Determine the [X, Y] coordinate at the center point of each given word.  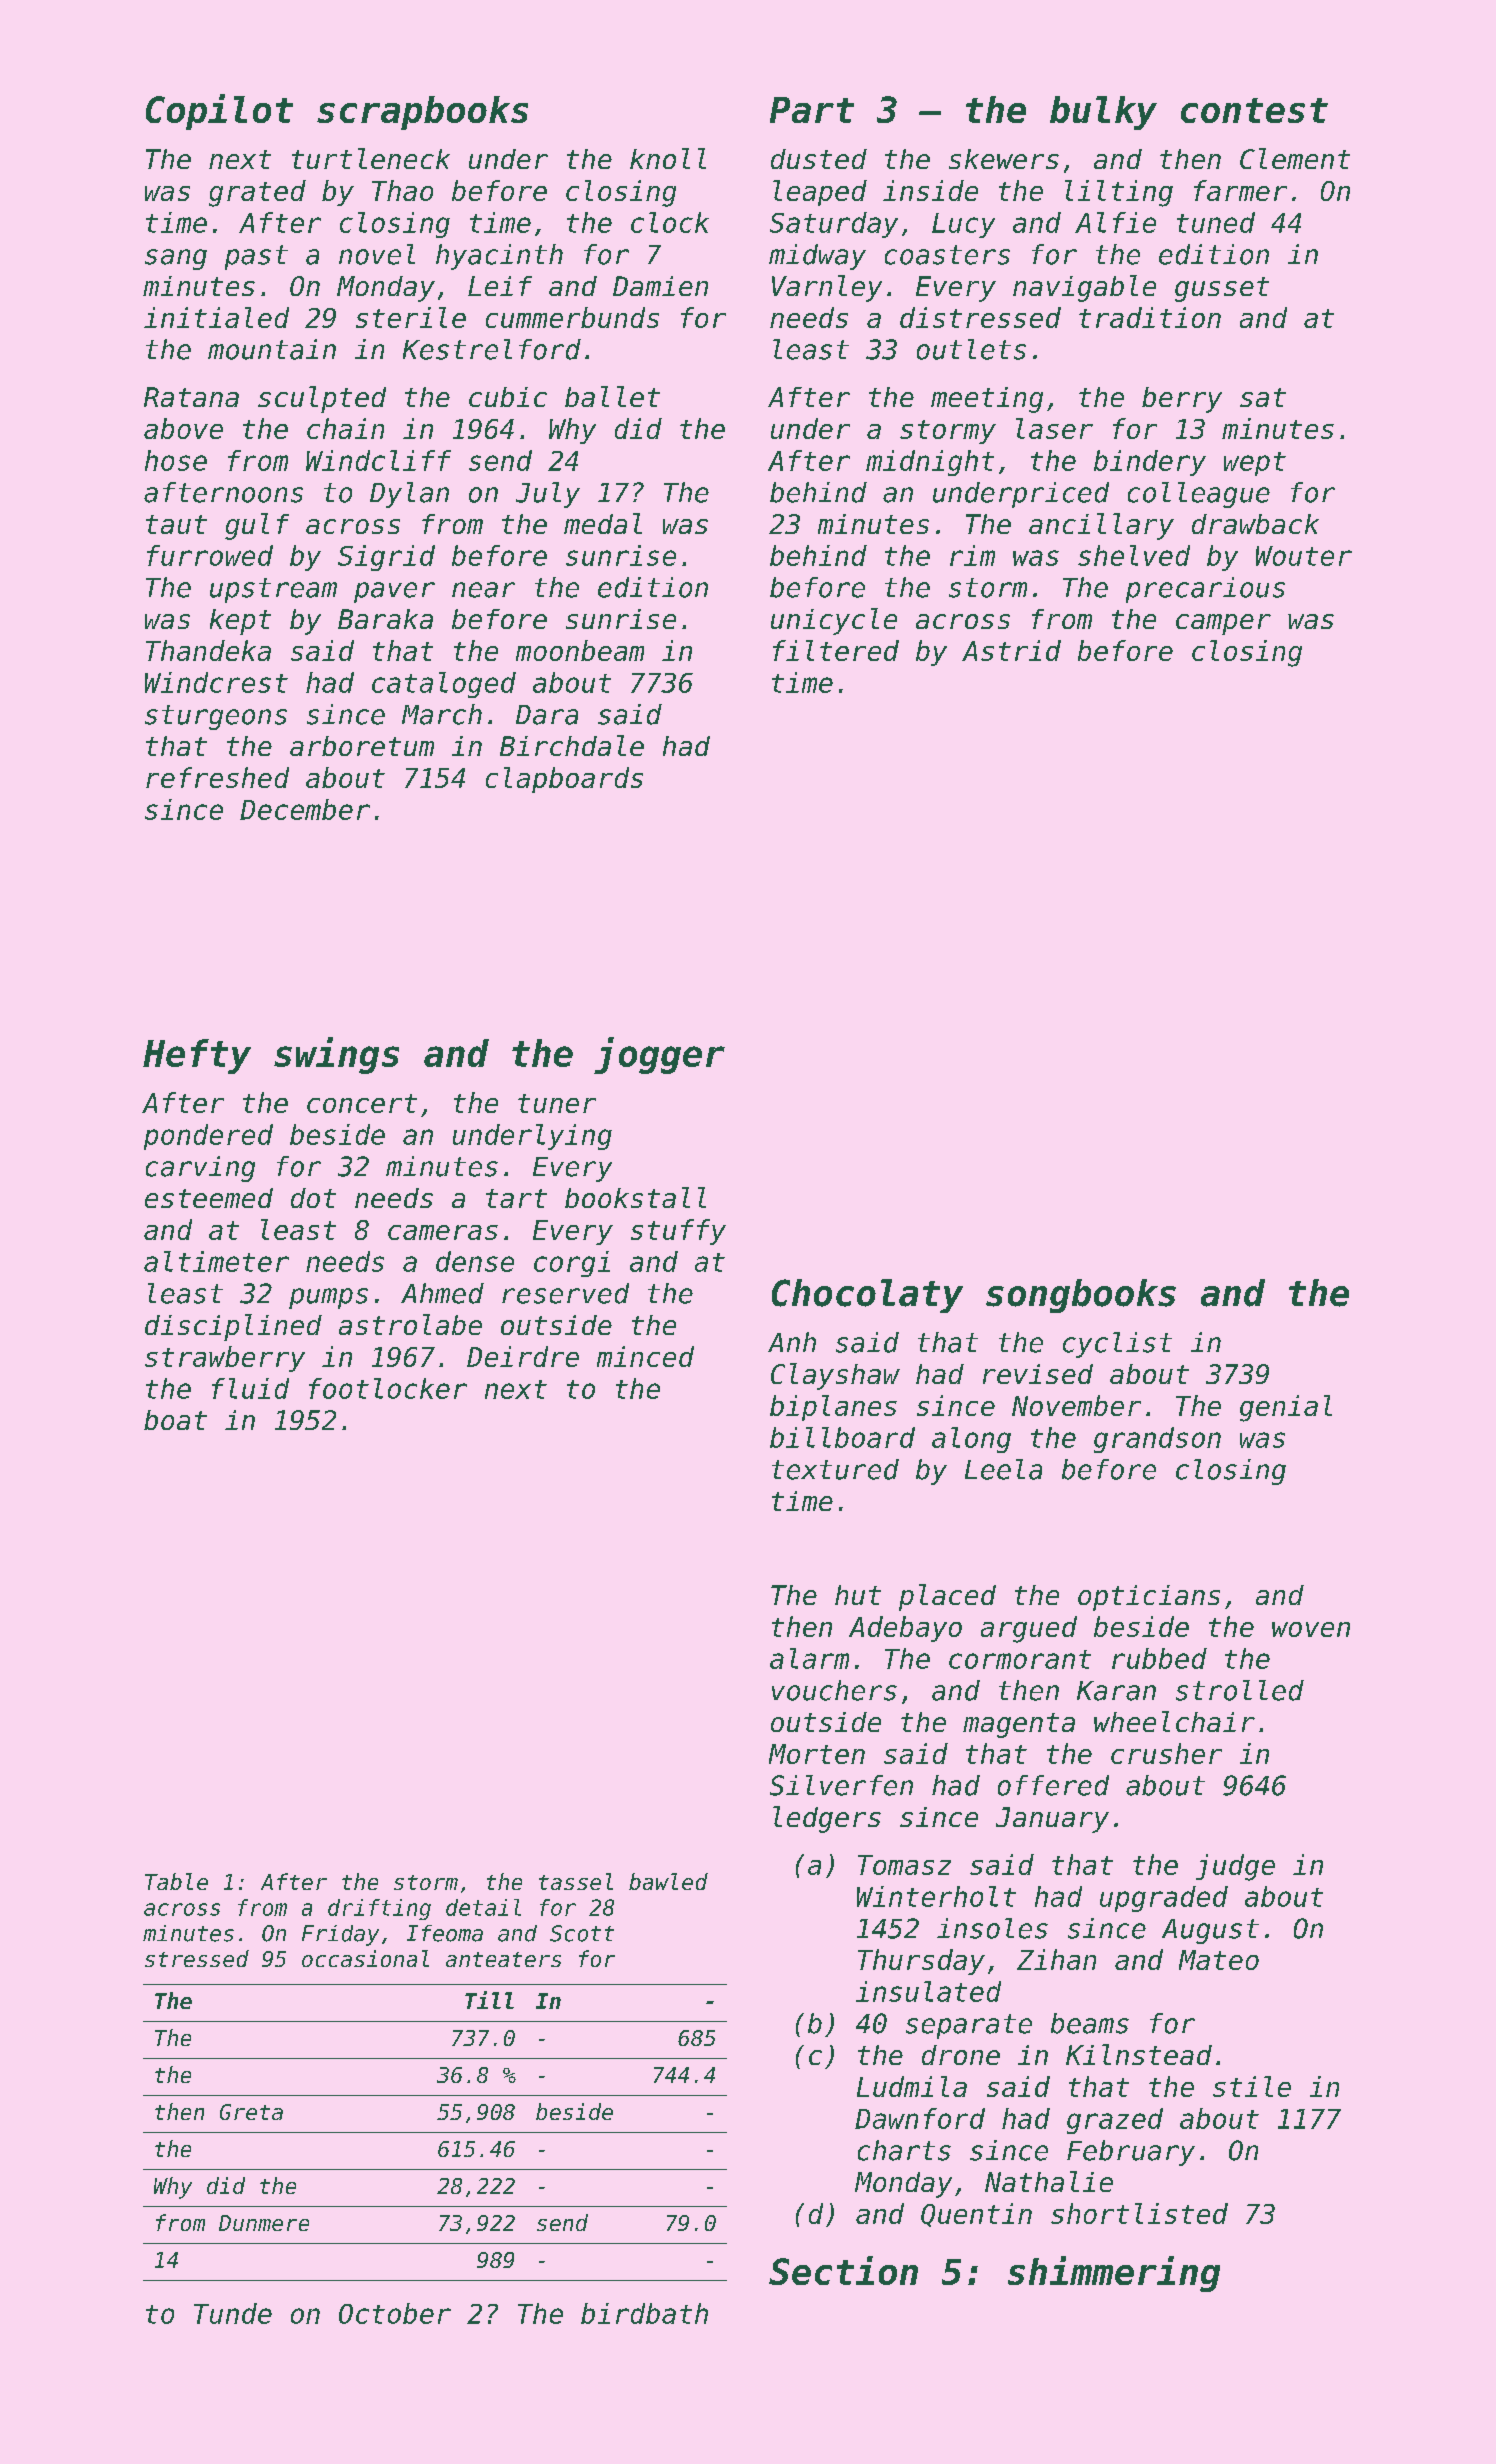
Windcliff [378, 460]
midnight [930, 463]
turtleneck [371, 158]
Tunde [233, 2313]
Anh [792, 1342]
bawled [668, 1881]
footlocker [388, 1388]
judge [1235, 1867]
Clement [1295, 158]
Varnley [827, 288]
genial [1286, 1408]
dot [313, 1198]
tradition [1150, 317]
